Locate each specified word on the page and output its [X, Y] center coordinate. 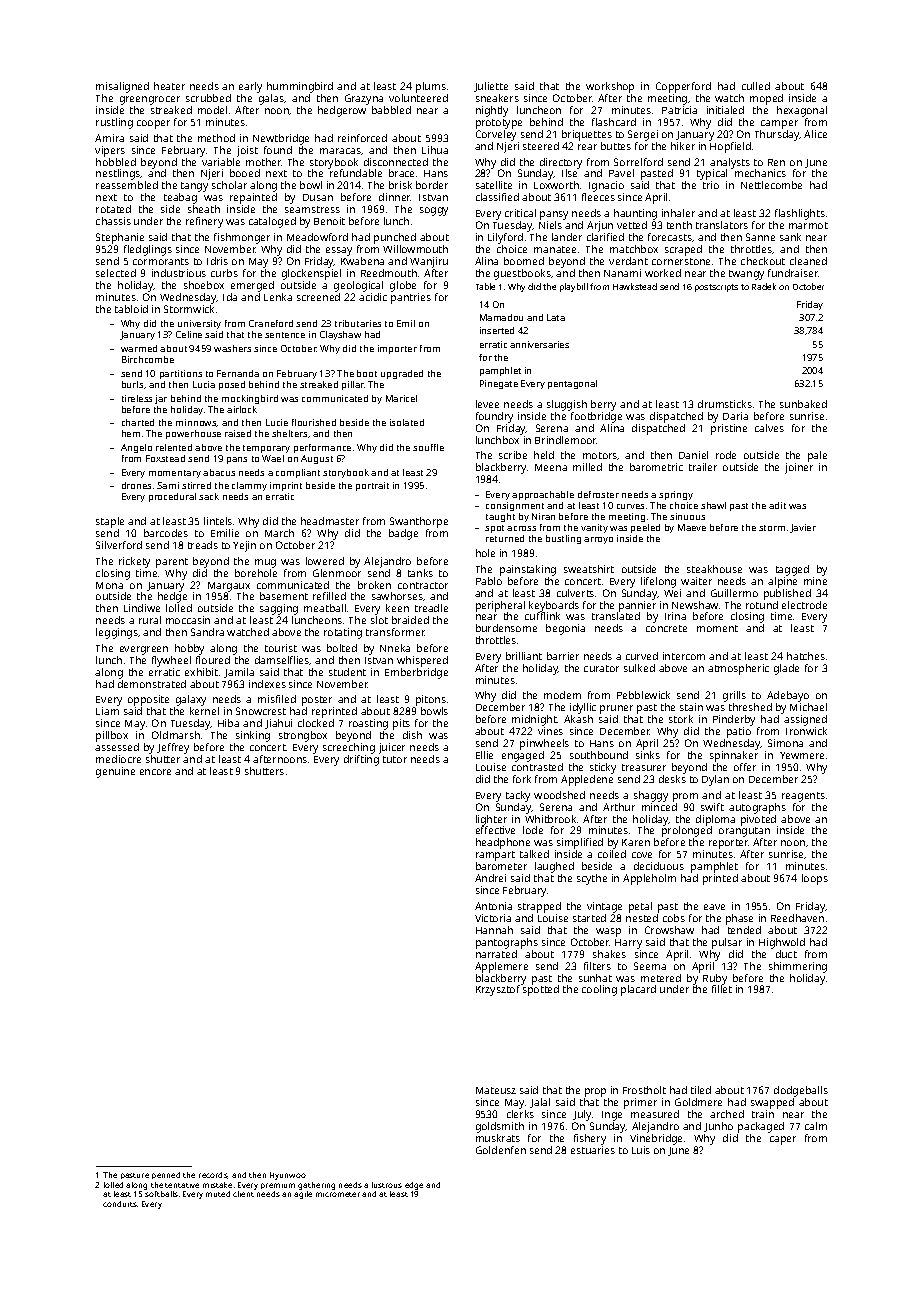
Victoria [493, 918]
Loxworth [556, 185]
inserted [497, 330]
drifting [361, 760]
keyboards [554, 606]
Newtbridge [281, 139]
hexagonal [802, 111]
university [199, 324]
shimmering [798, 967]
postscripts [716, 288]
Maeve [692, 527]
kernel [204, 711]
